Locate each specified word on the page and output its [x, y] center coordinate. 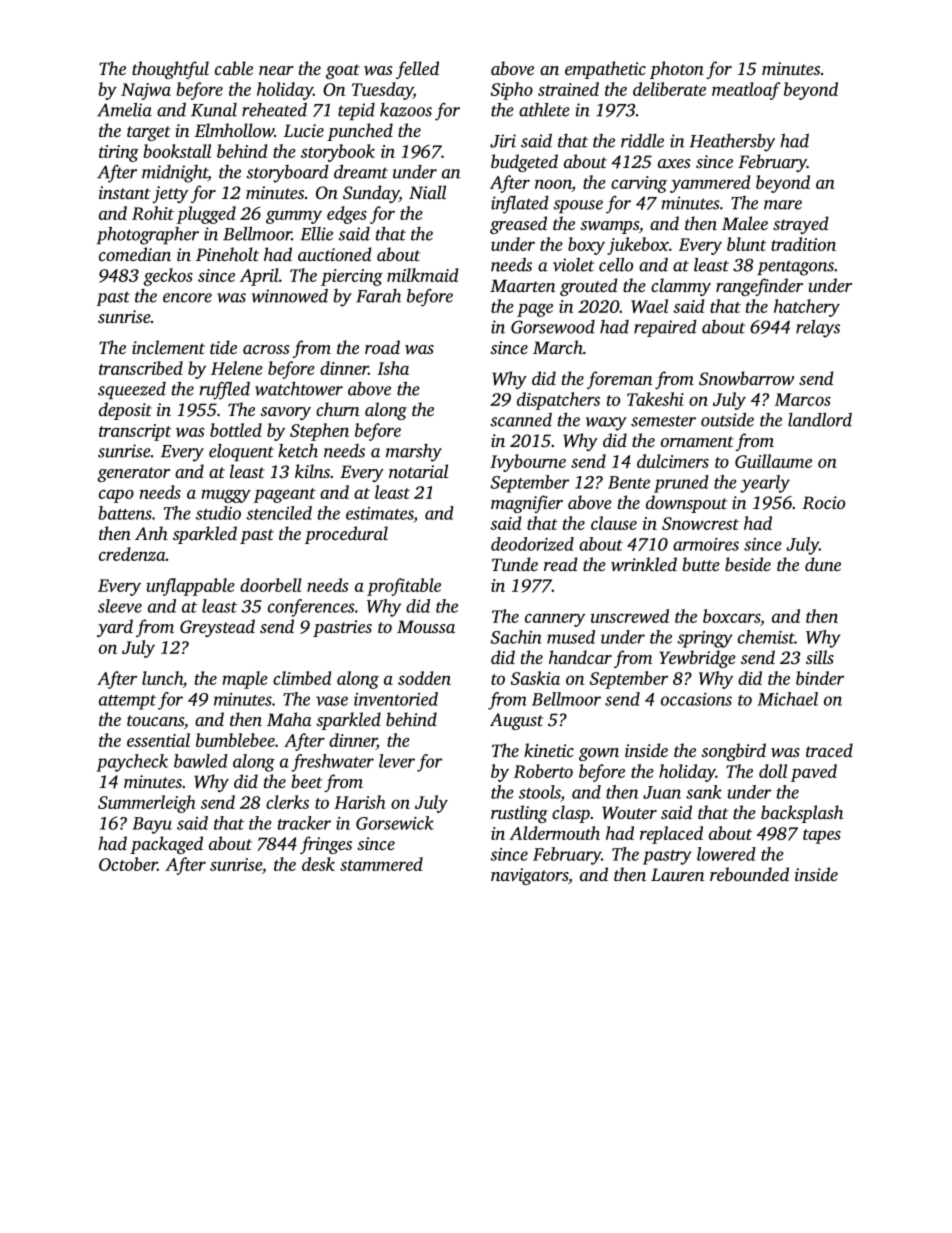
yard [115, 628]
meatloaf [746, 91]
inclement [168, 347]
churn [337, 409]
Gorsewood [553, 327]
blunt [747, 244]
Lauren [677, 874]
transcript [135, 432]
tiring [119, 153]
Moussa [426, 626]
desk [318, 864]
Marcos [803, 399]
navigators [529, 876]
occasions [696, 699]
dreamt [361, 172]
